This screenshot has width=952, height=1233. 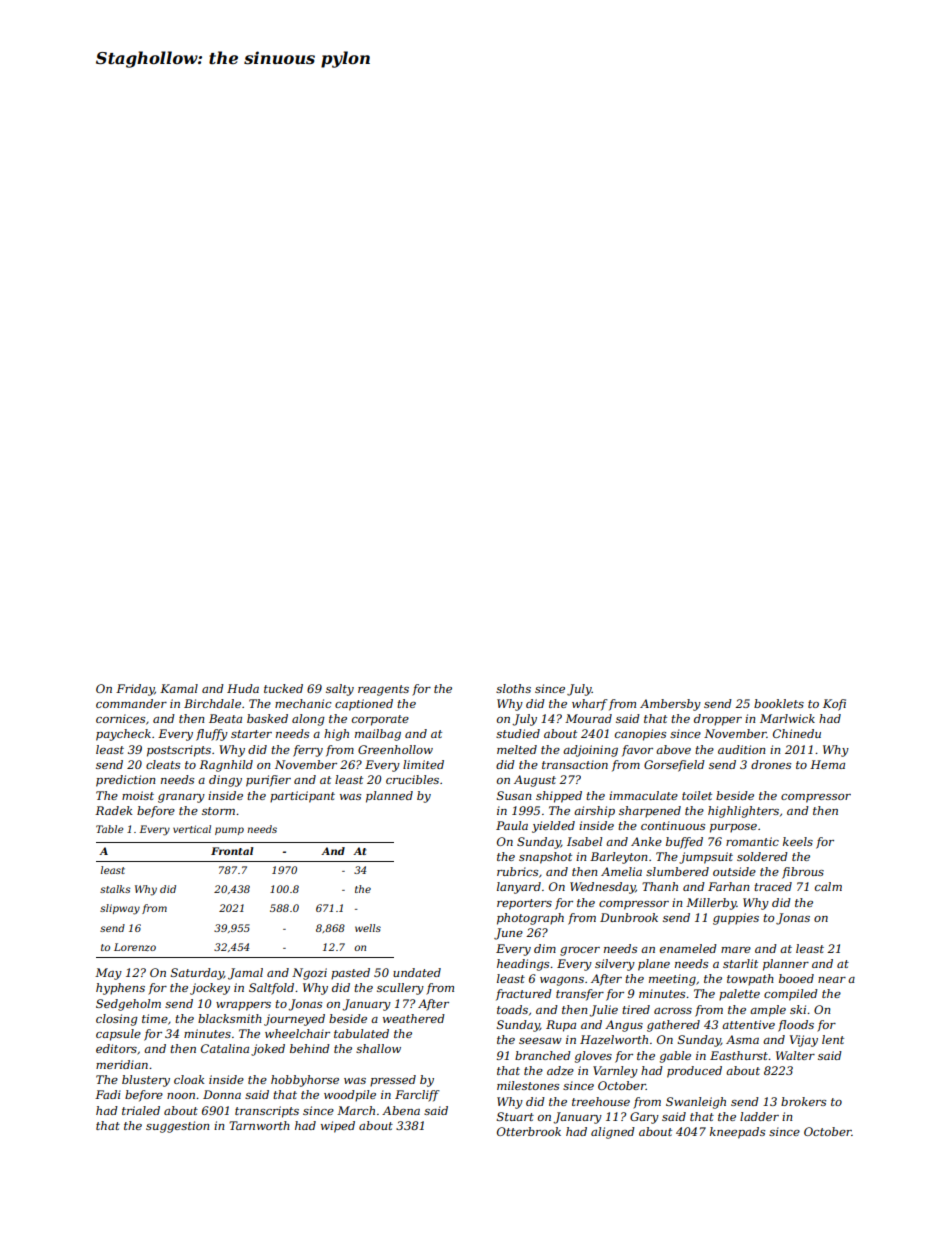 What do you see at coordinates (559, 797) in the screenshot?
I see `shipped` at bounding box center [559, 797].
